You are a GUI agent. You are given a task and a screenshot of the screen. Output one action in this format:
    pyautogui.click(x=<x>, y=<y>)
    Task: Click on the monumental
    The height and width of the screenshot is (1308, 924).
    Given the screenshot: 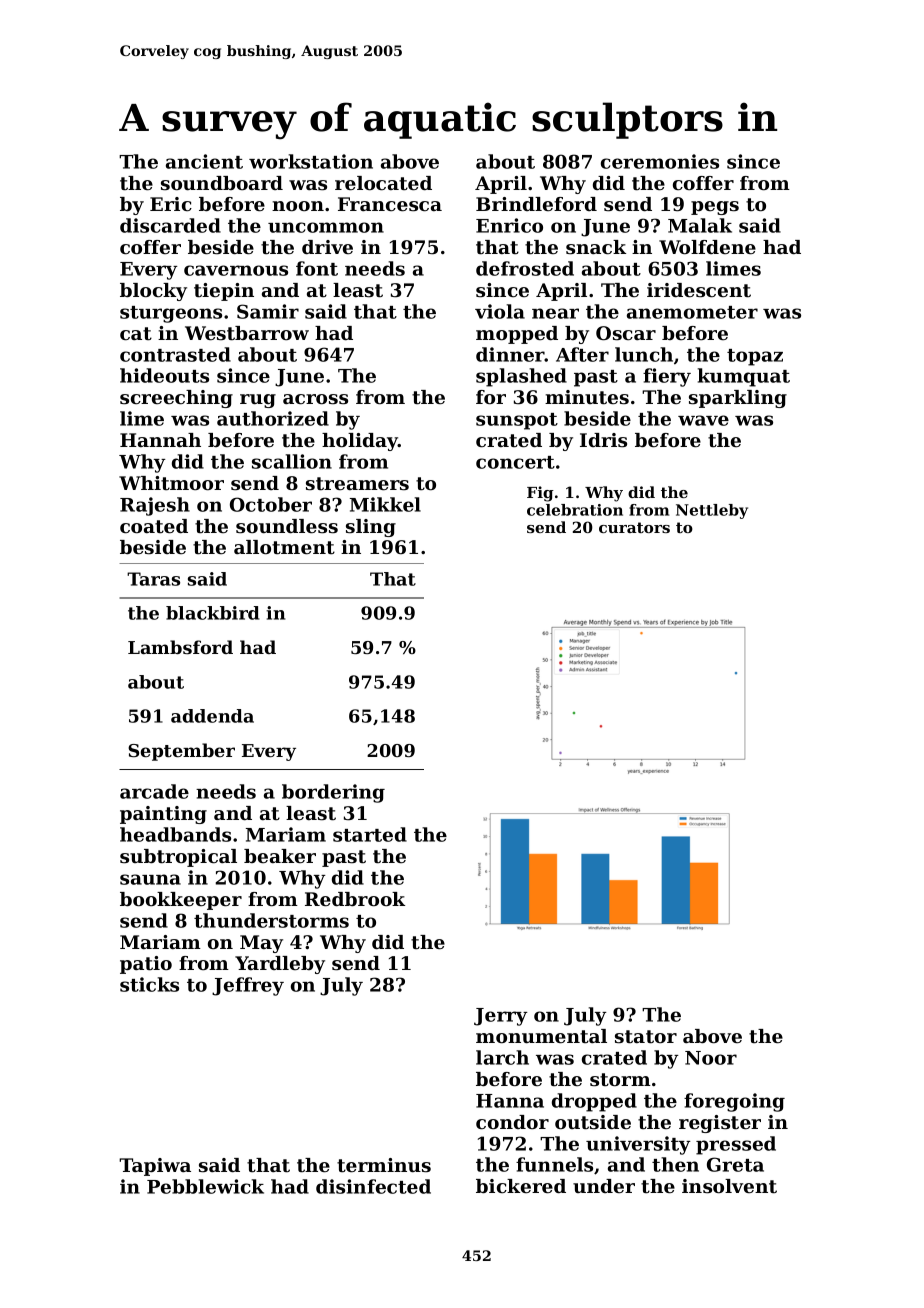 What is the action you would take?
    pyautogui.click(x=541, y=1036)
